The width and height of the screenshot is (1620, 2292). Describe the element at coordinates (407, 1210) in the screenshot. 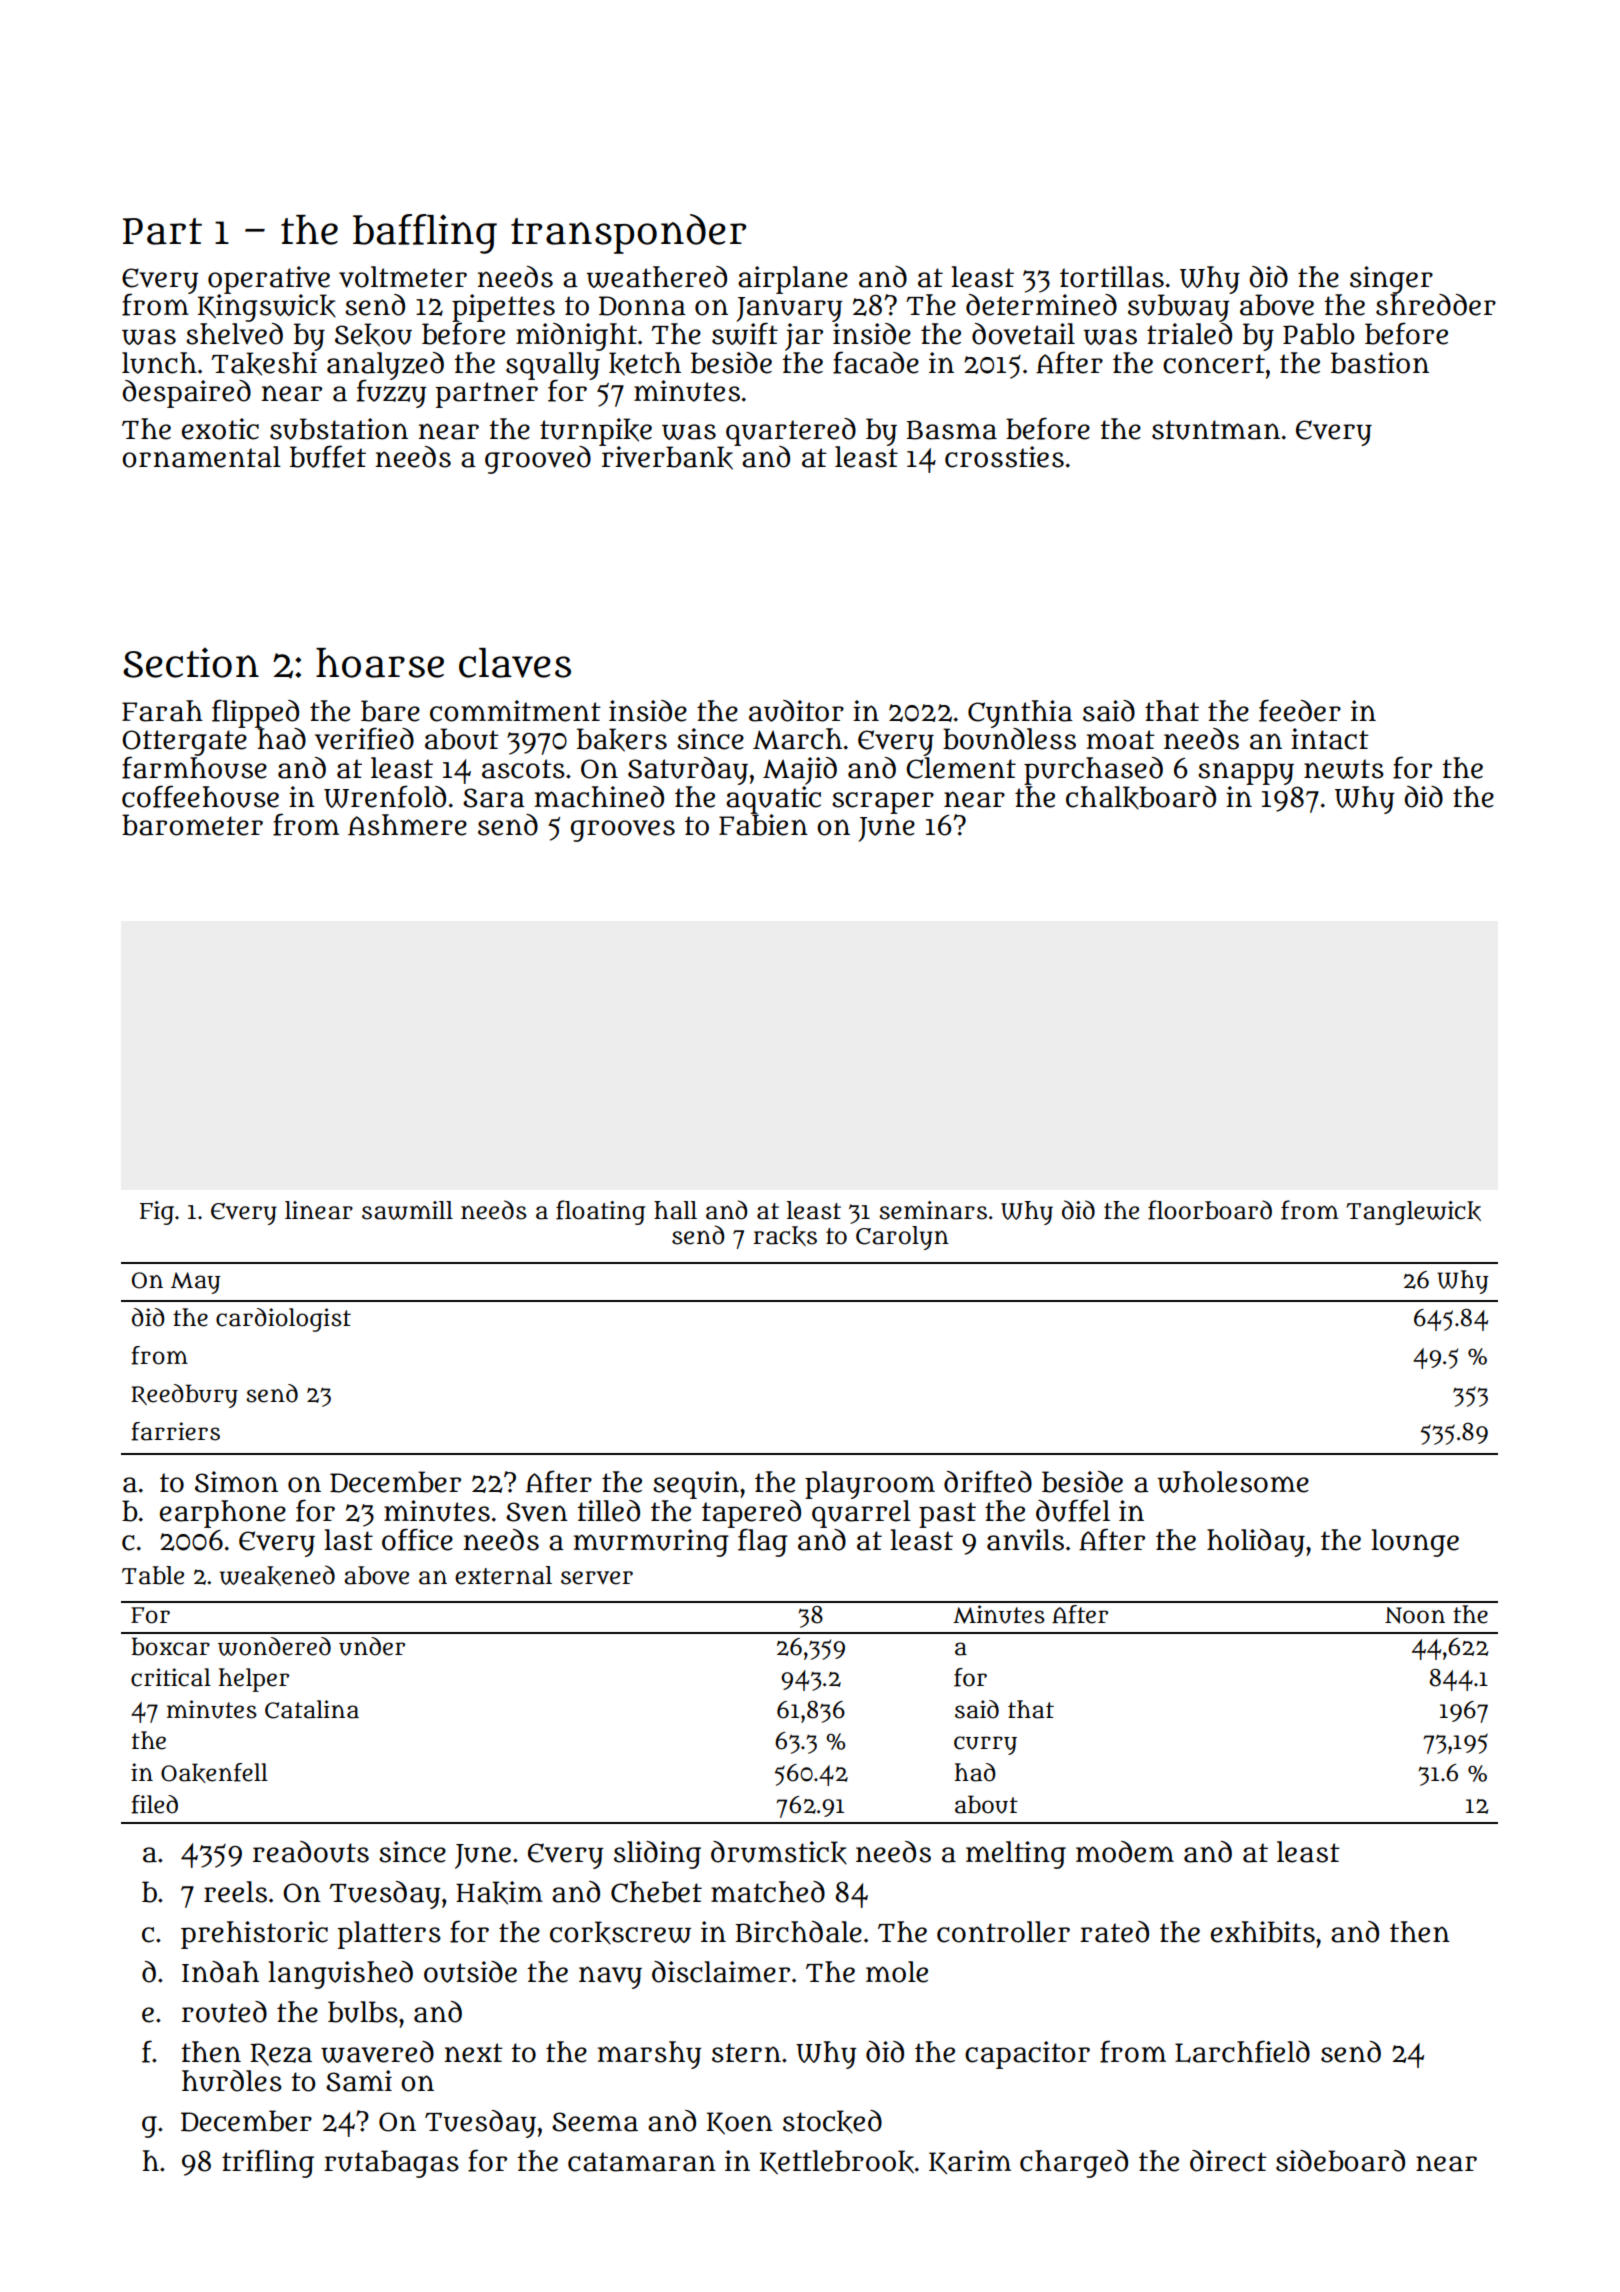

I see `sawmill` at that location.
